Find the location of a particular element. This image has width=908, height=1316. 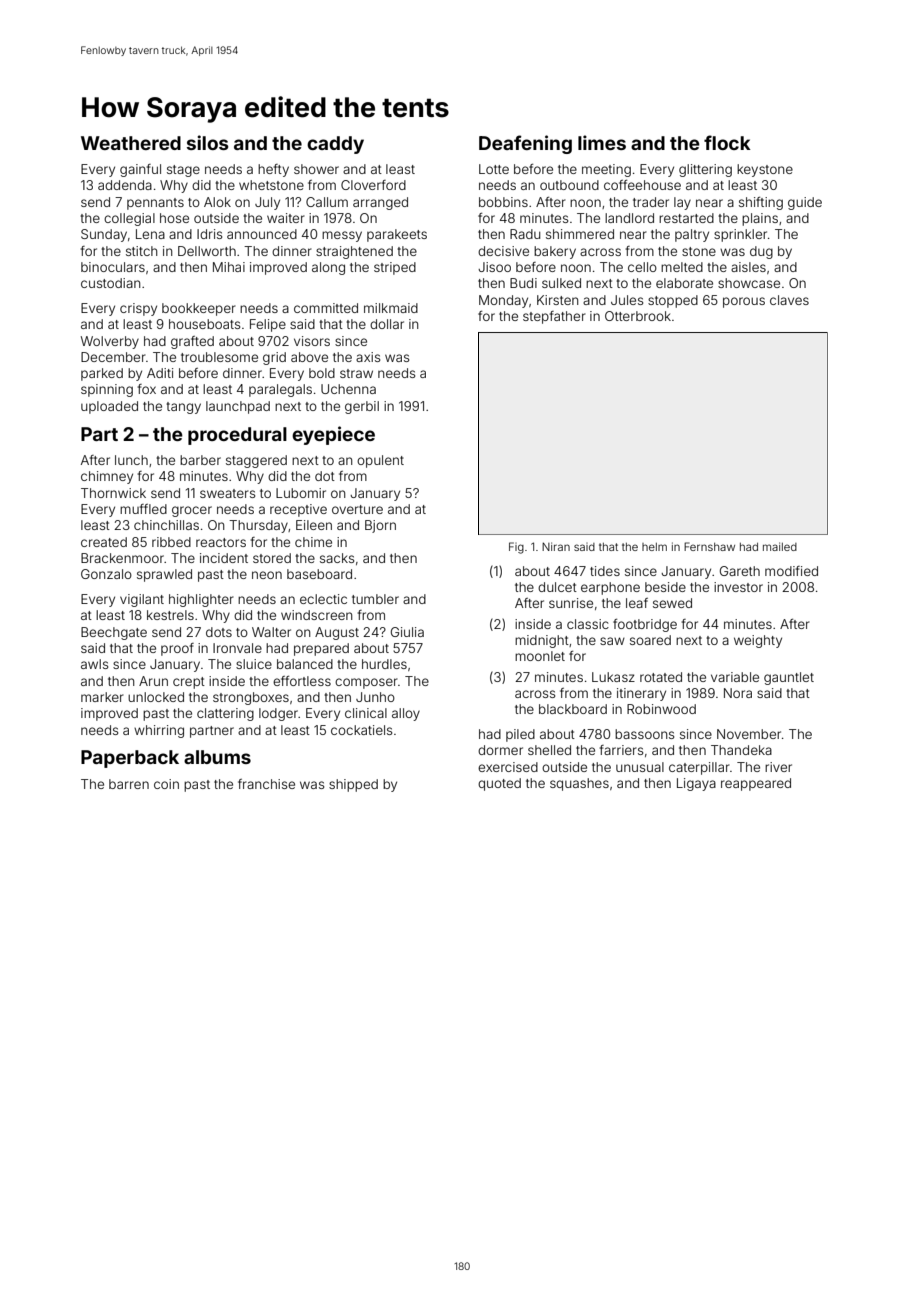

Otterbrook is located at coordinates (638, 316).
